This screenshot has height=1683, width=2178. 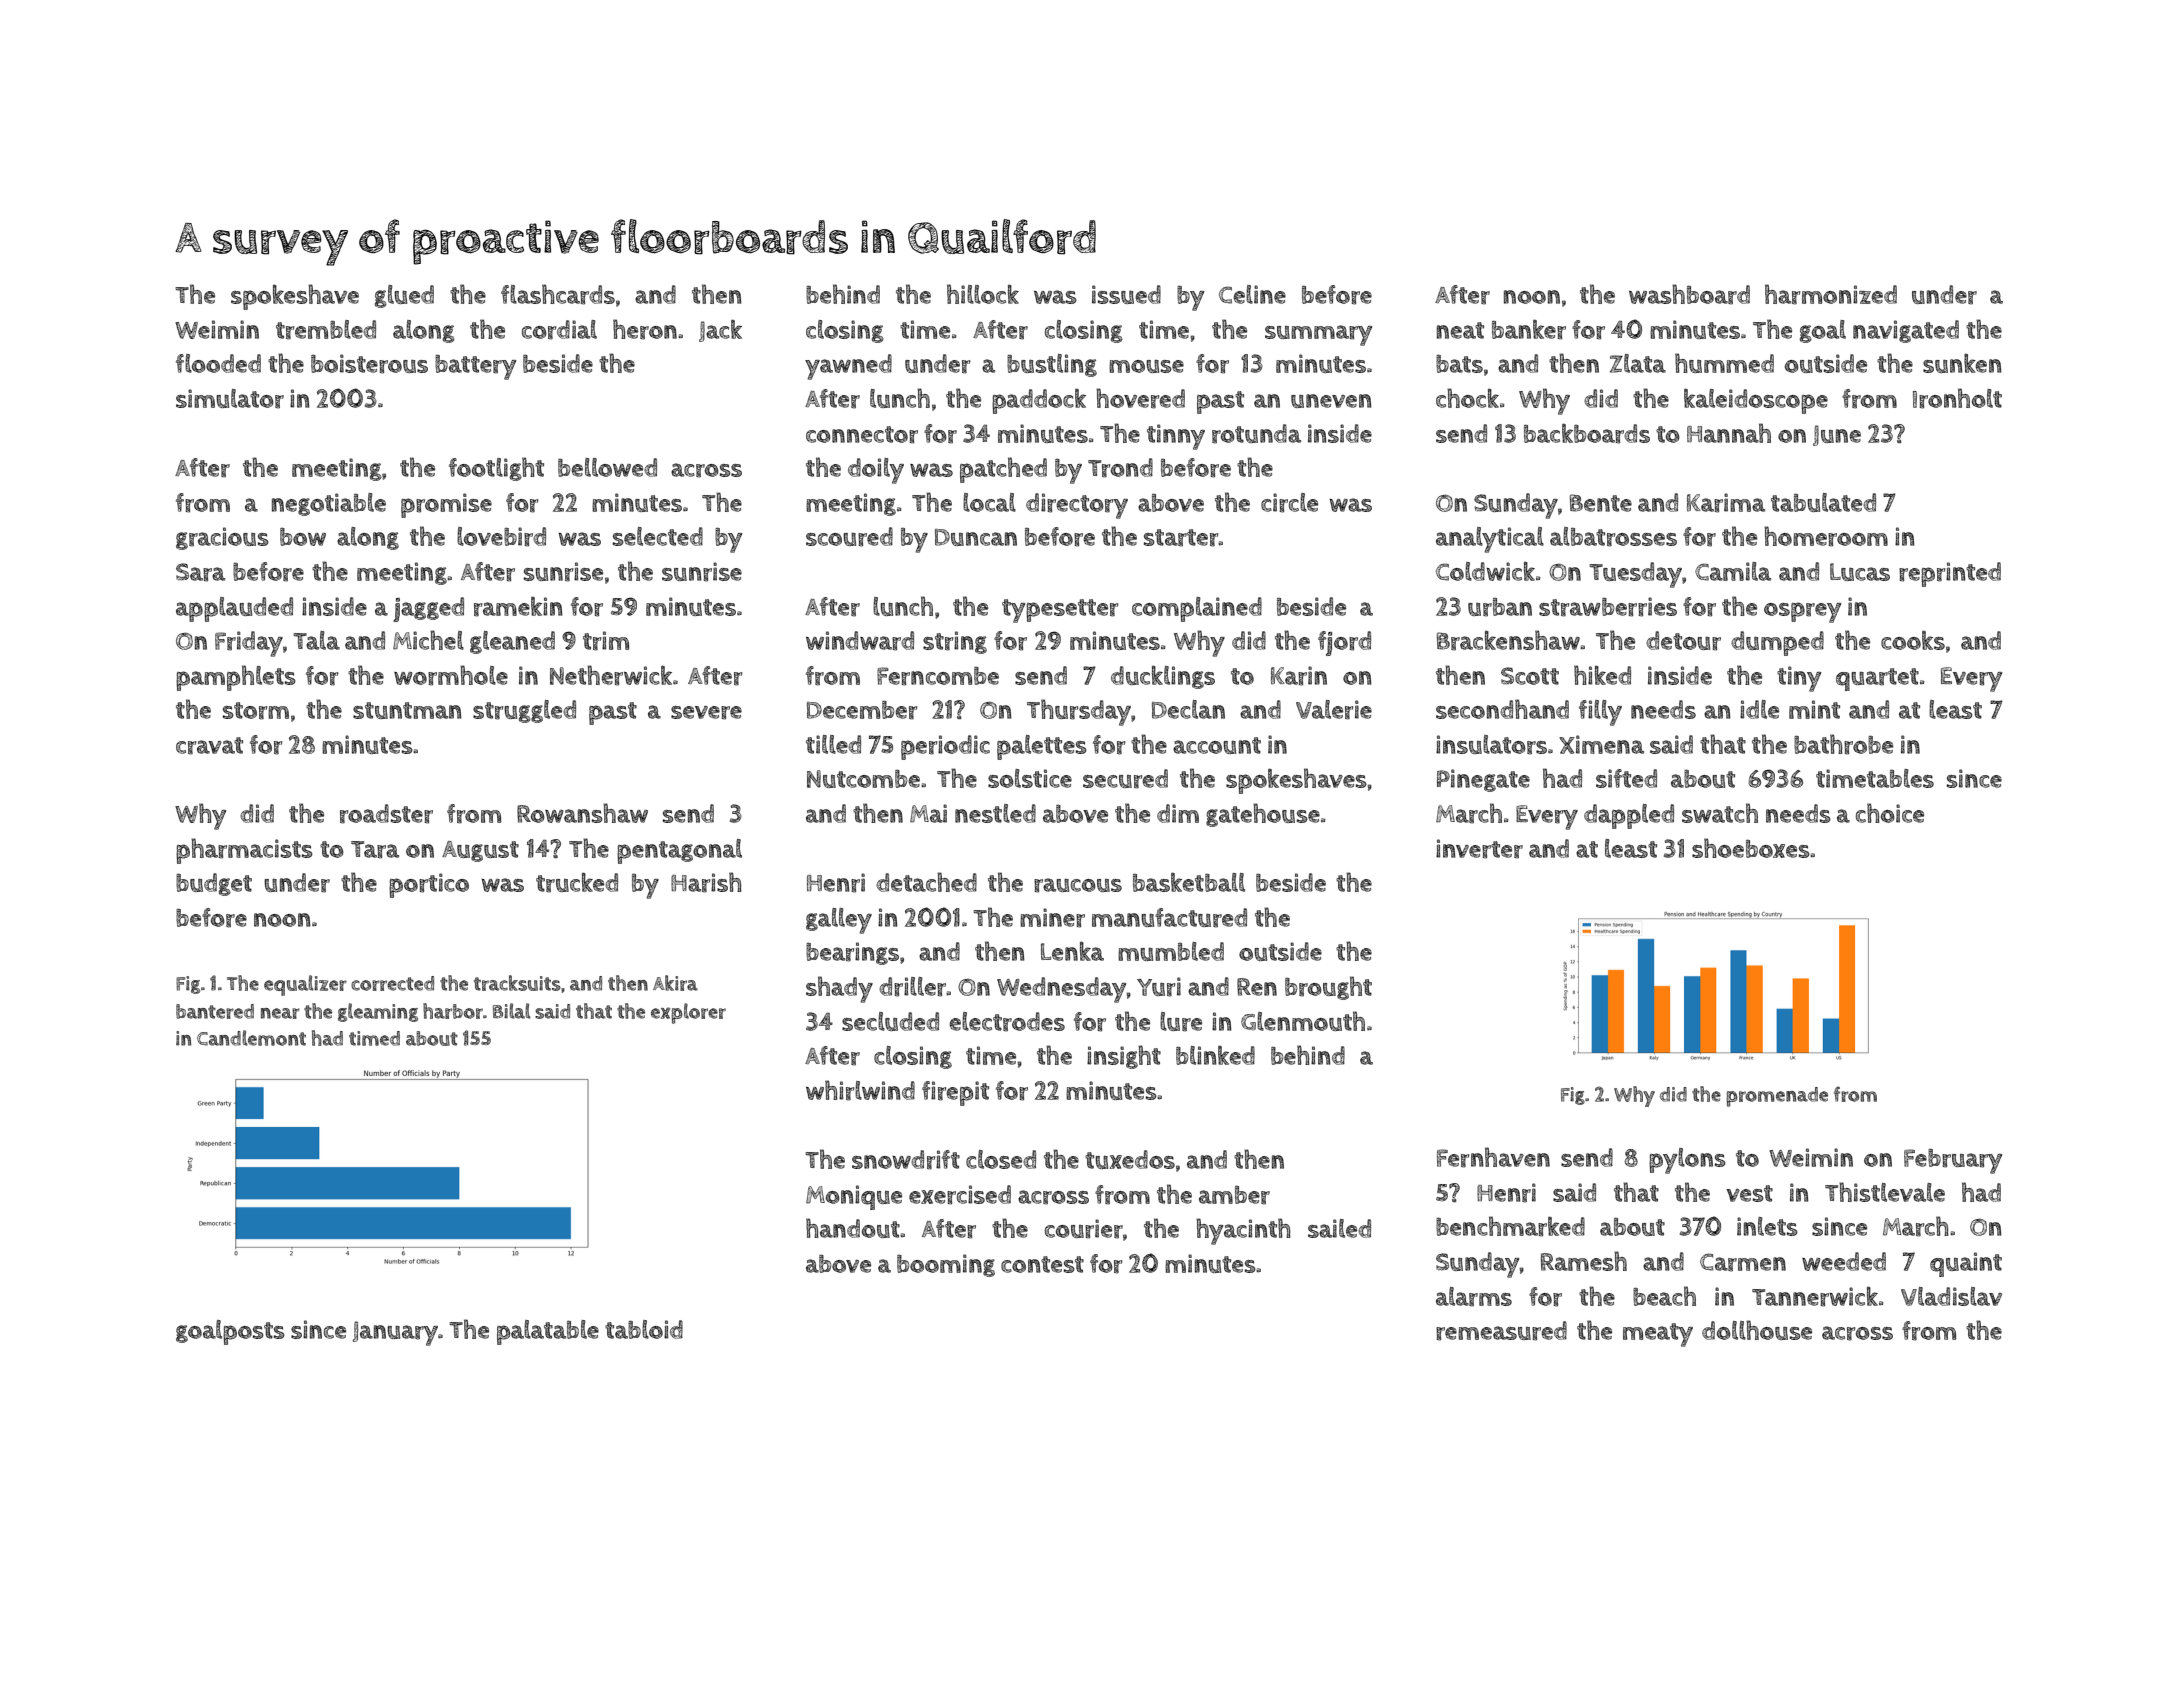 I want to click on palatable, so click(x=548, y=1332).
